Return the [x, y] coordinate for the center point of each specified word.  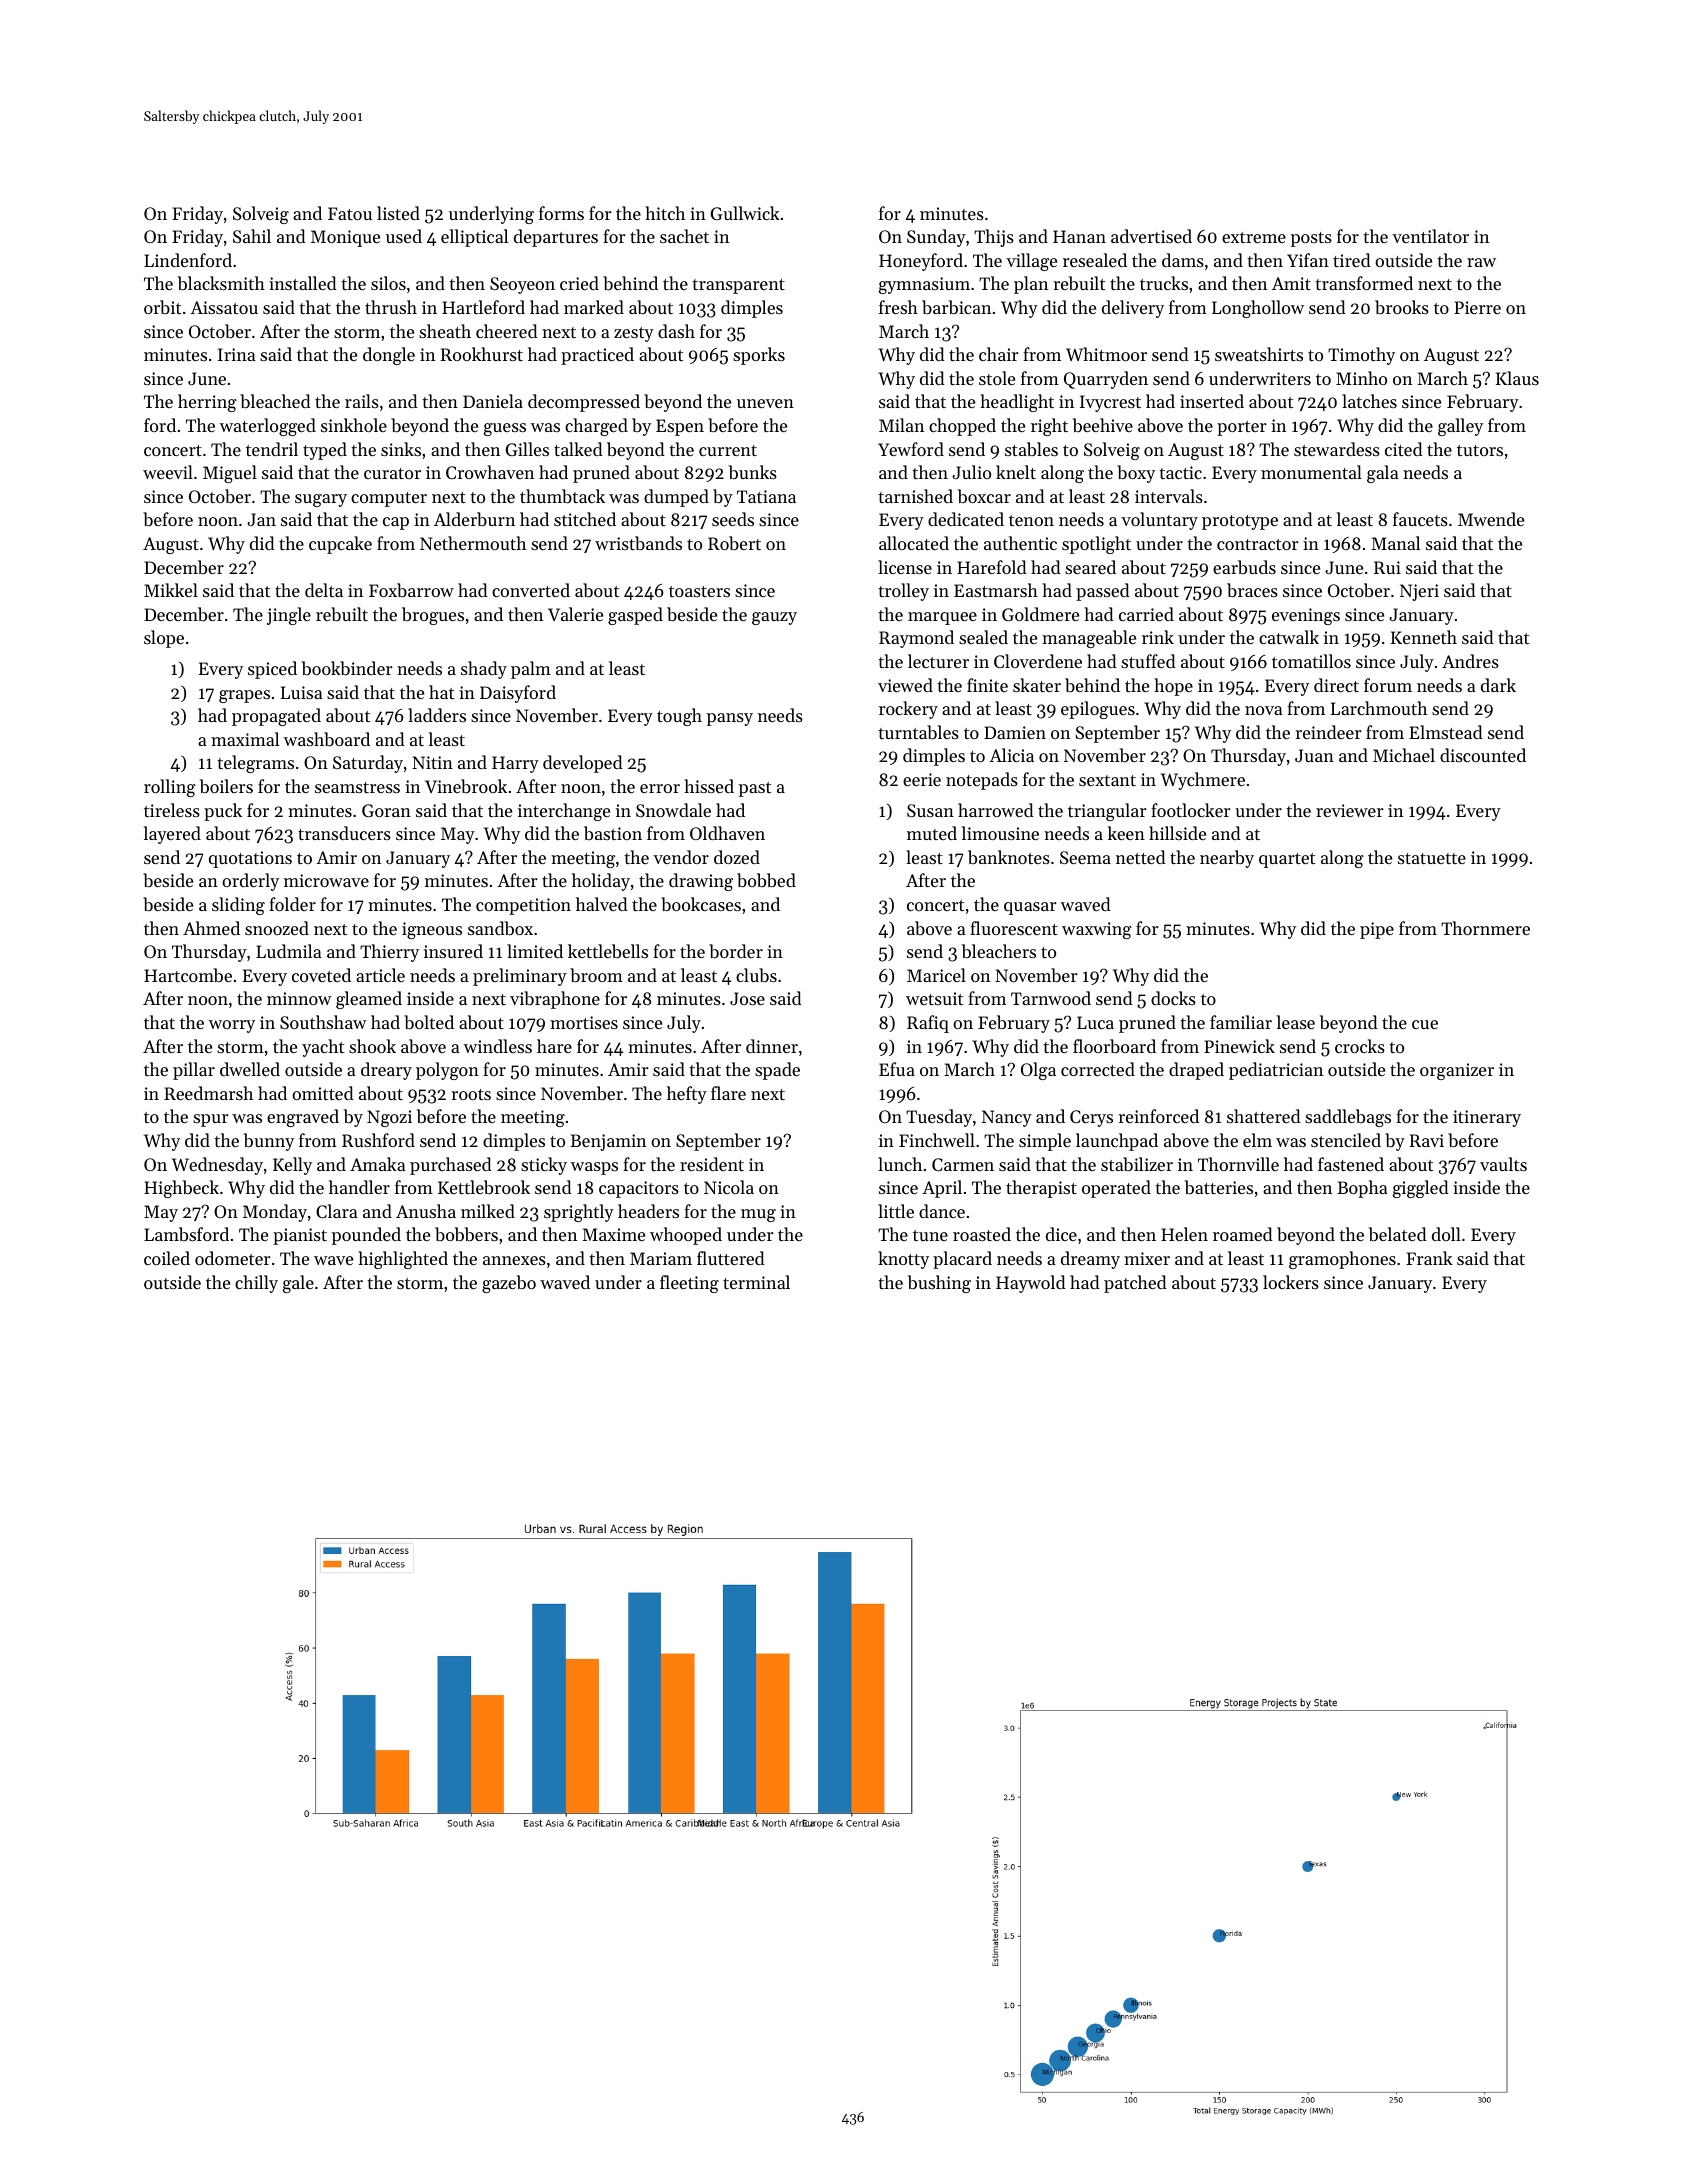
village [1031, 262]
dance [942, 1211]
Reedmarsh [208, 1093]
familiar [1241, 1022]
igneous [432, 930]
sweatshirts [1259, 354]
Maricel [936, 975]
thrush [391, 307]
